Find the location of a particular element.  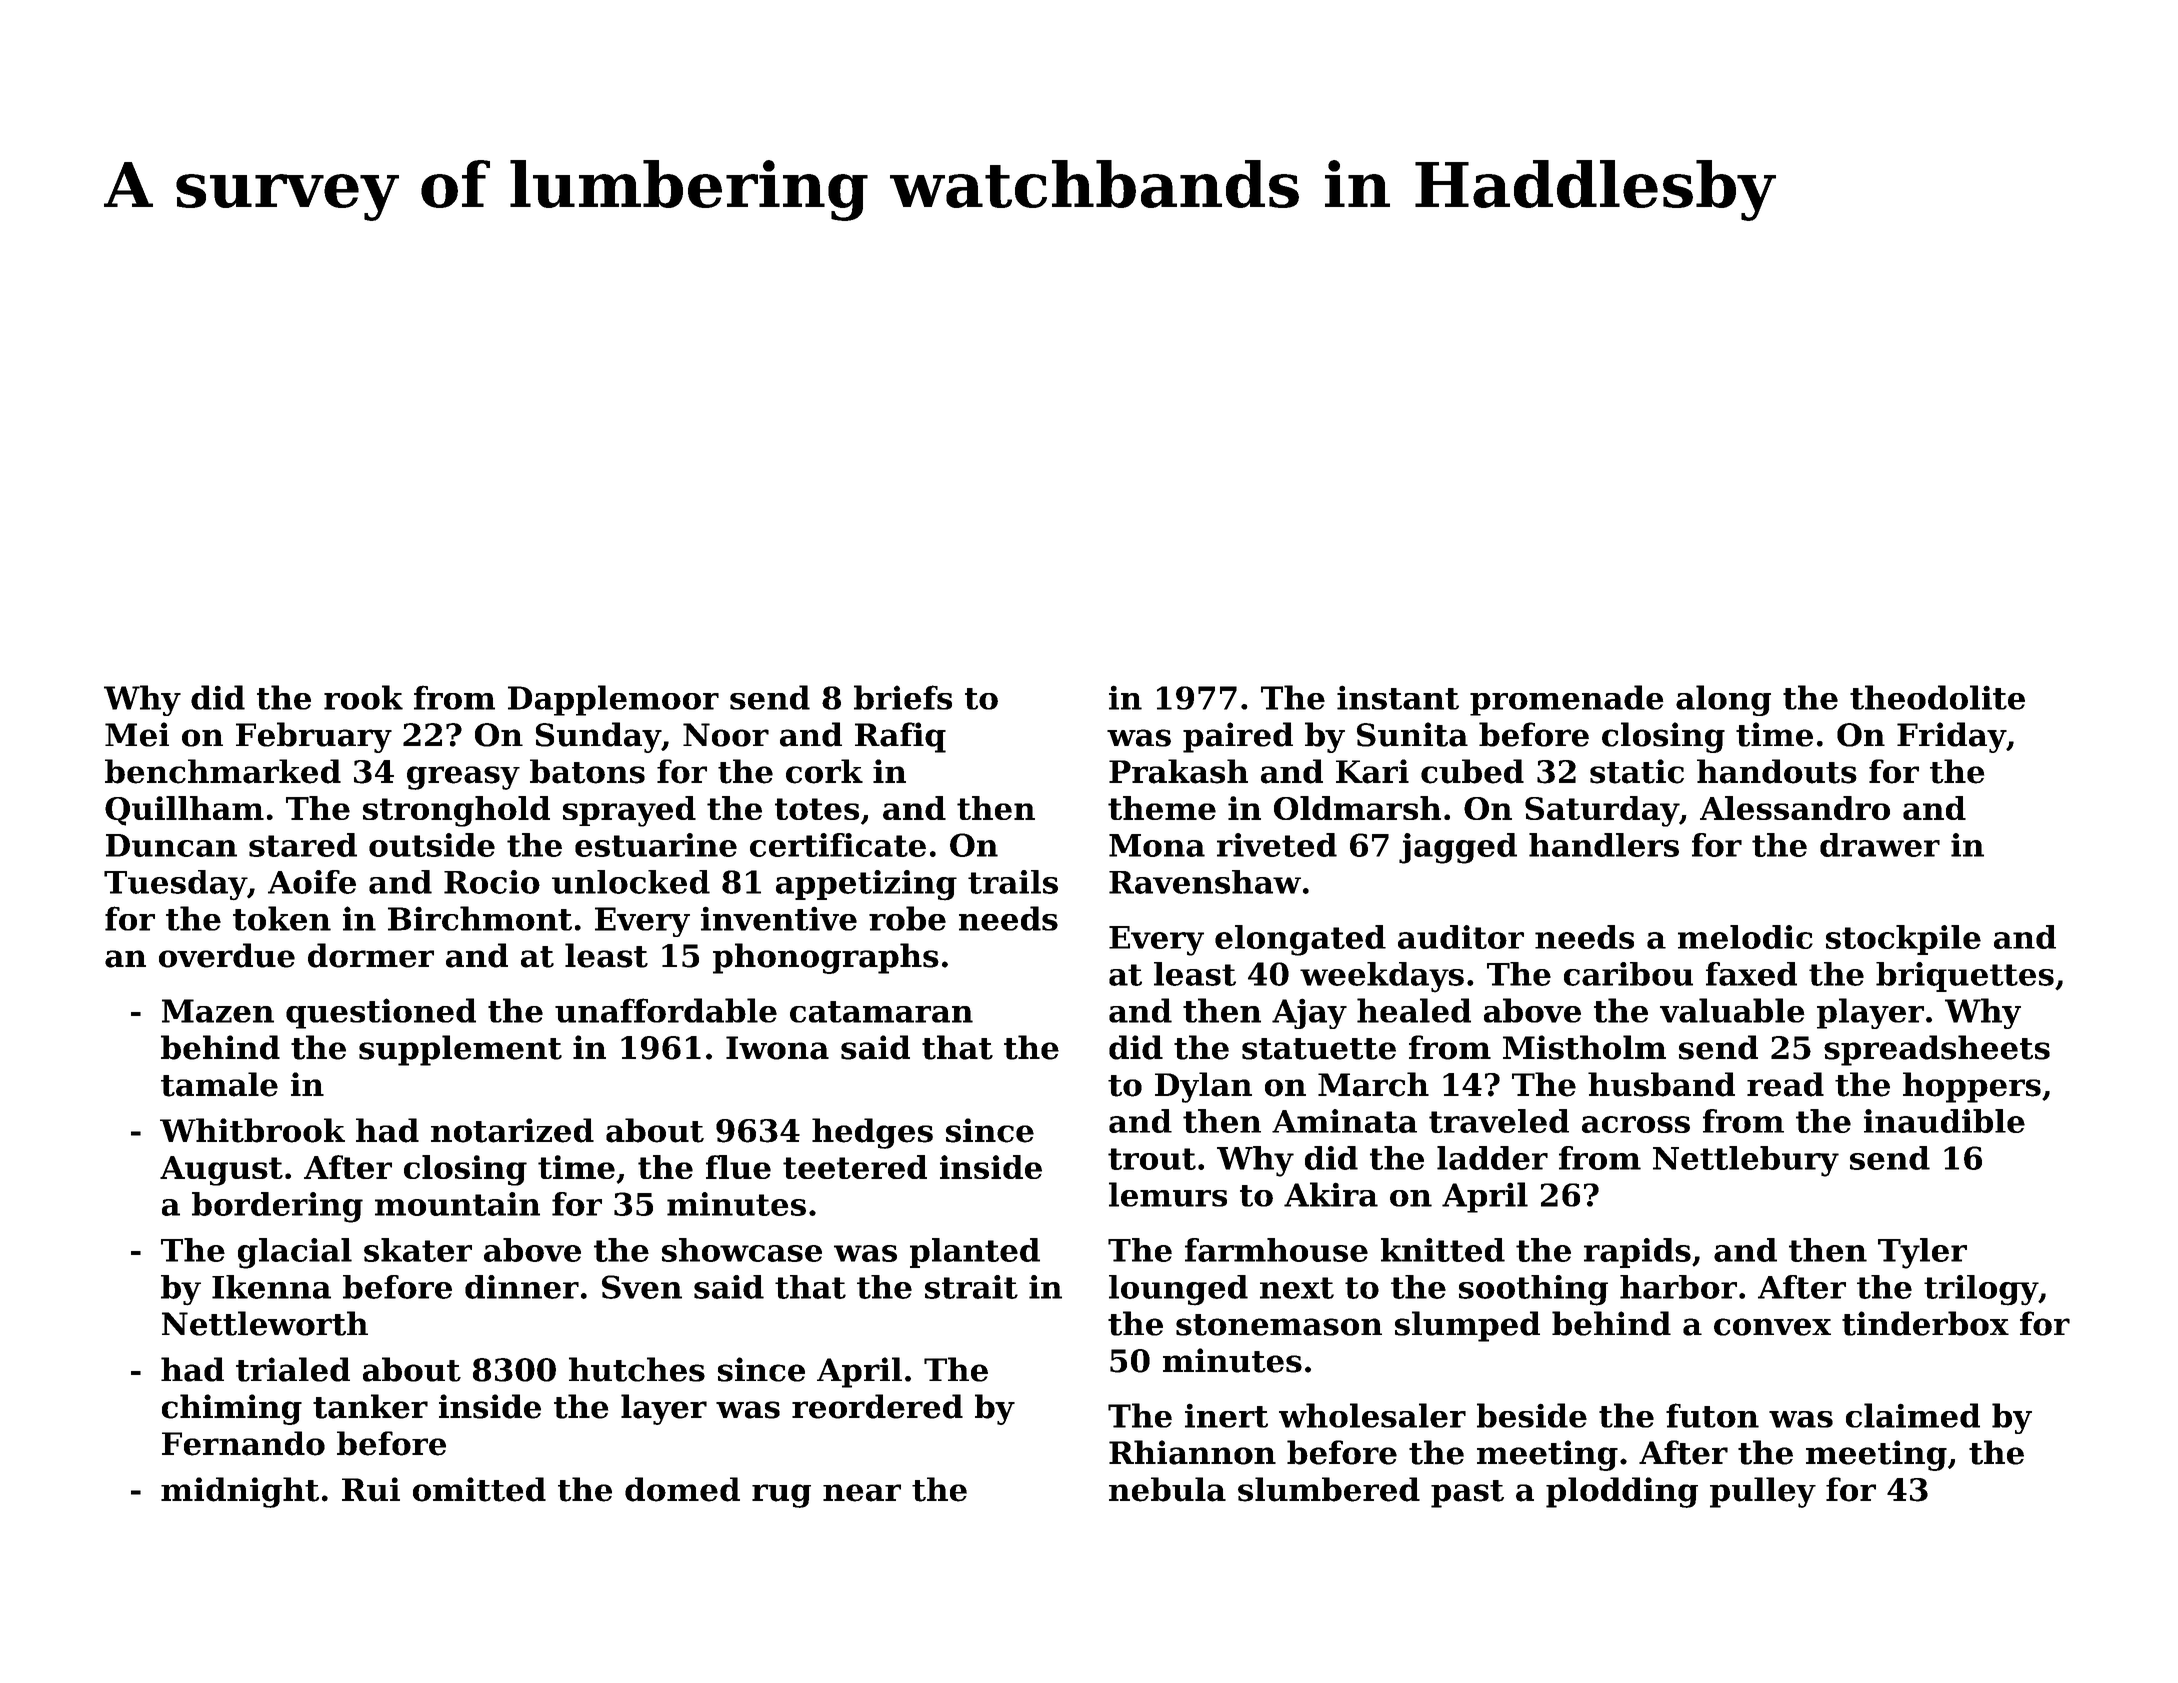

bordering is located at coordinates (277, 1207).
